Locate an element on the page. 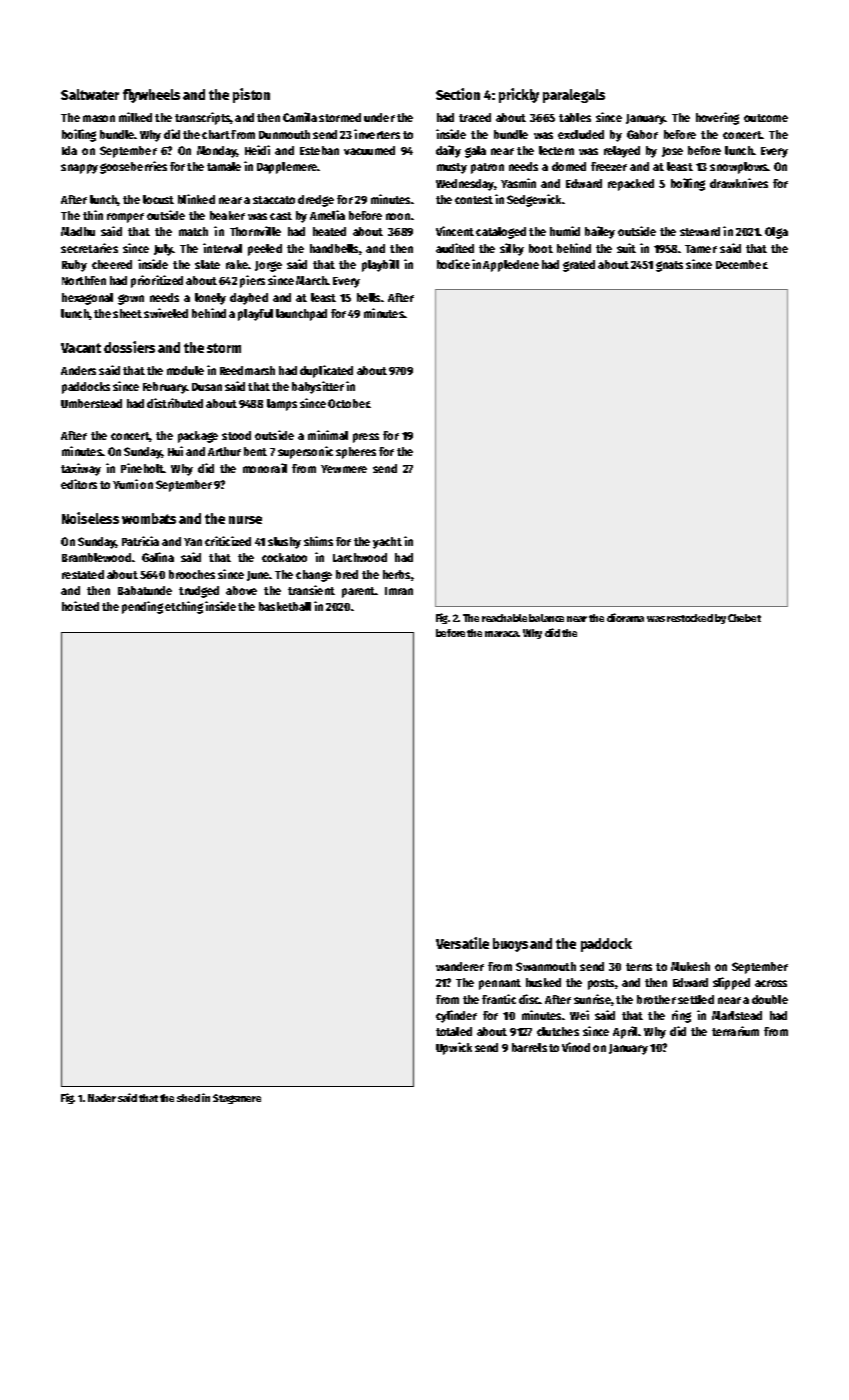 The width and height of the image is (849, 1400). Bramblewood is located at coordinates (96, 557).
